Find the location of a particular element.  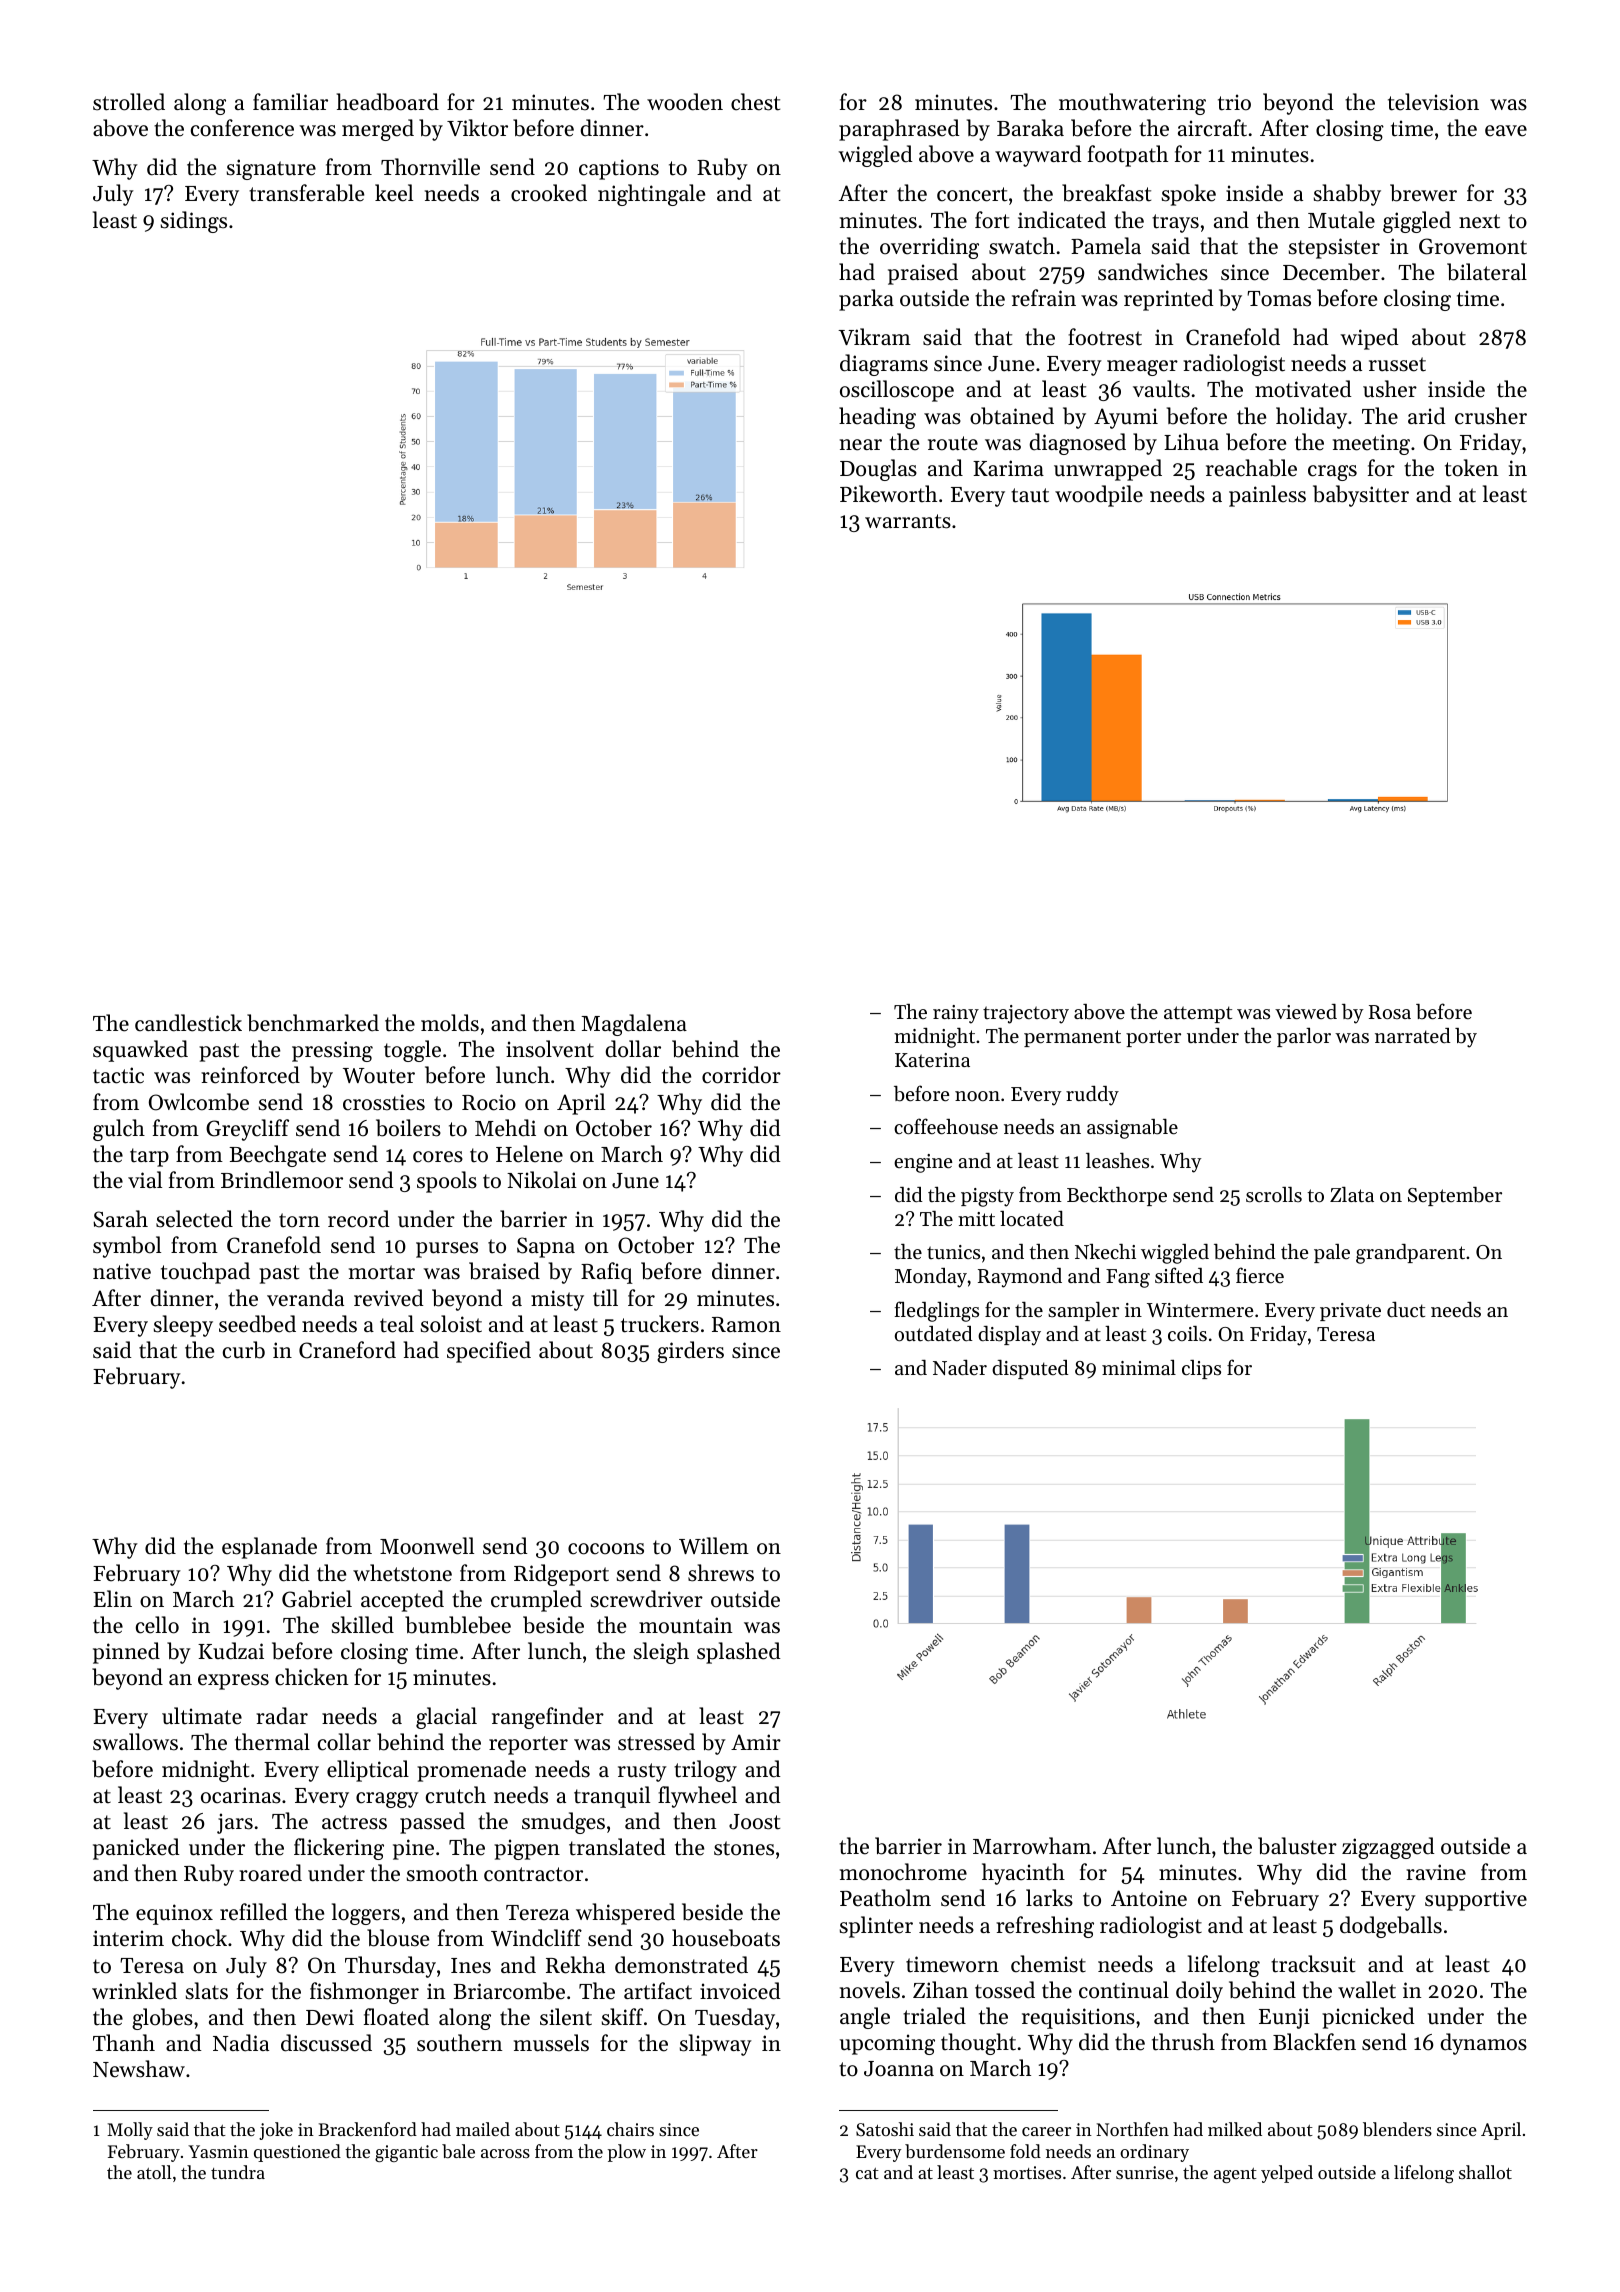

thought is located at coordinates (978, 2044).
